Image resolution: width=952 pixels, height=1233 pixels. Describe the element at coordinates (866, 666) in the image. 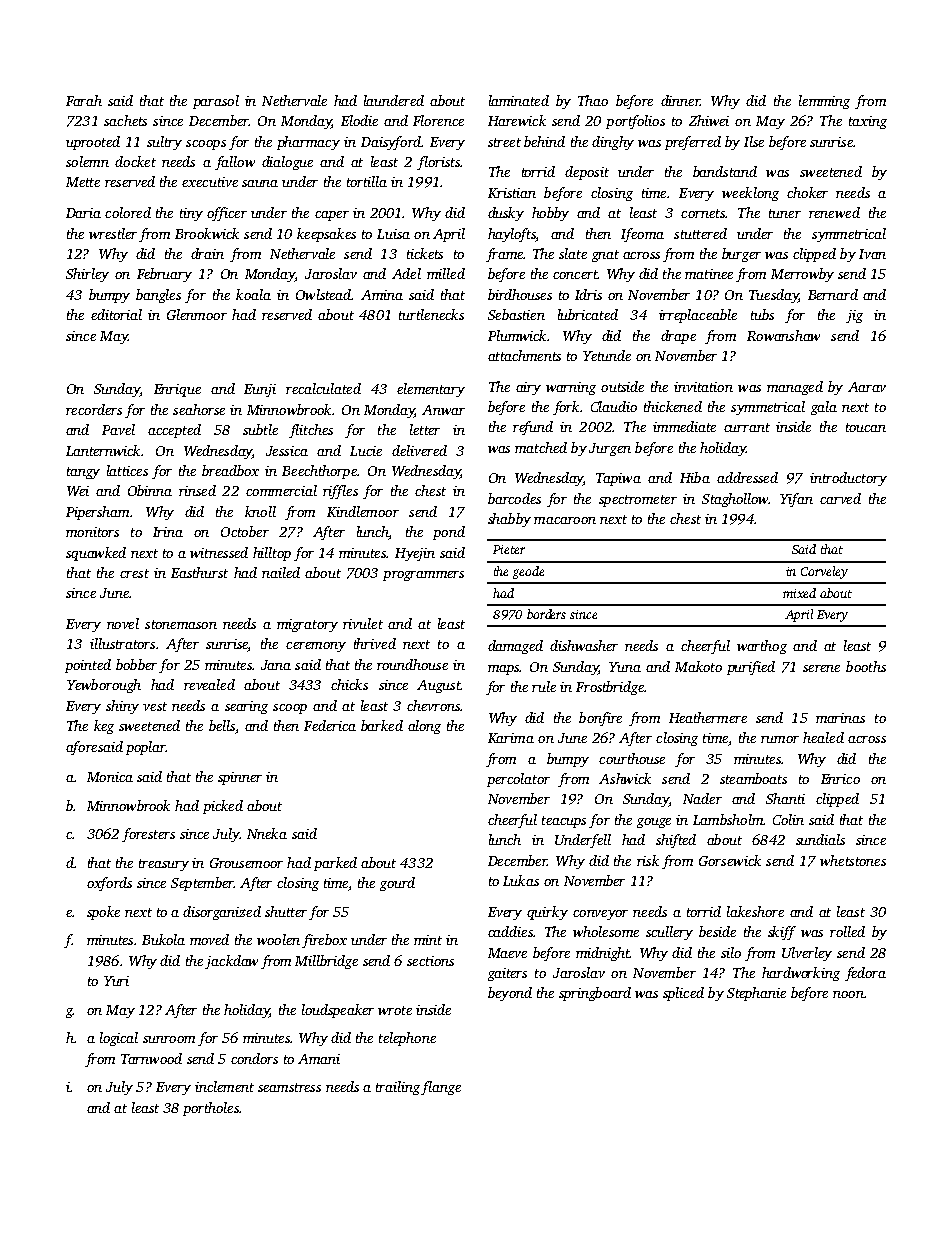

I see `booths` at that location.
